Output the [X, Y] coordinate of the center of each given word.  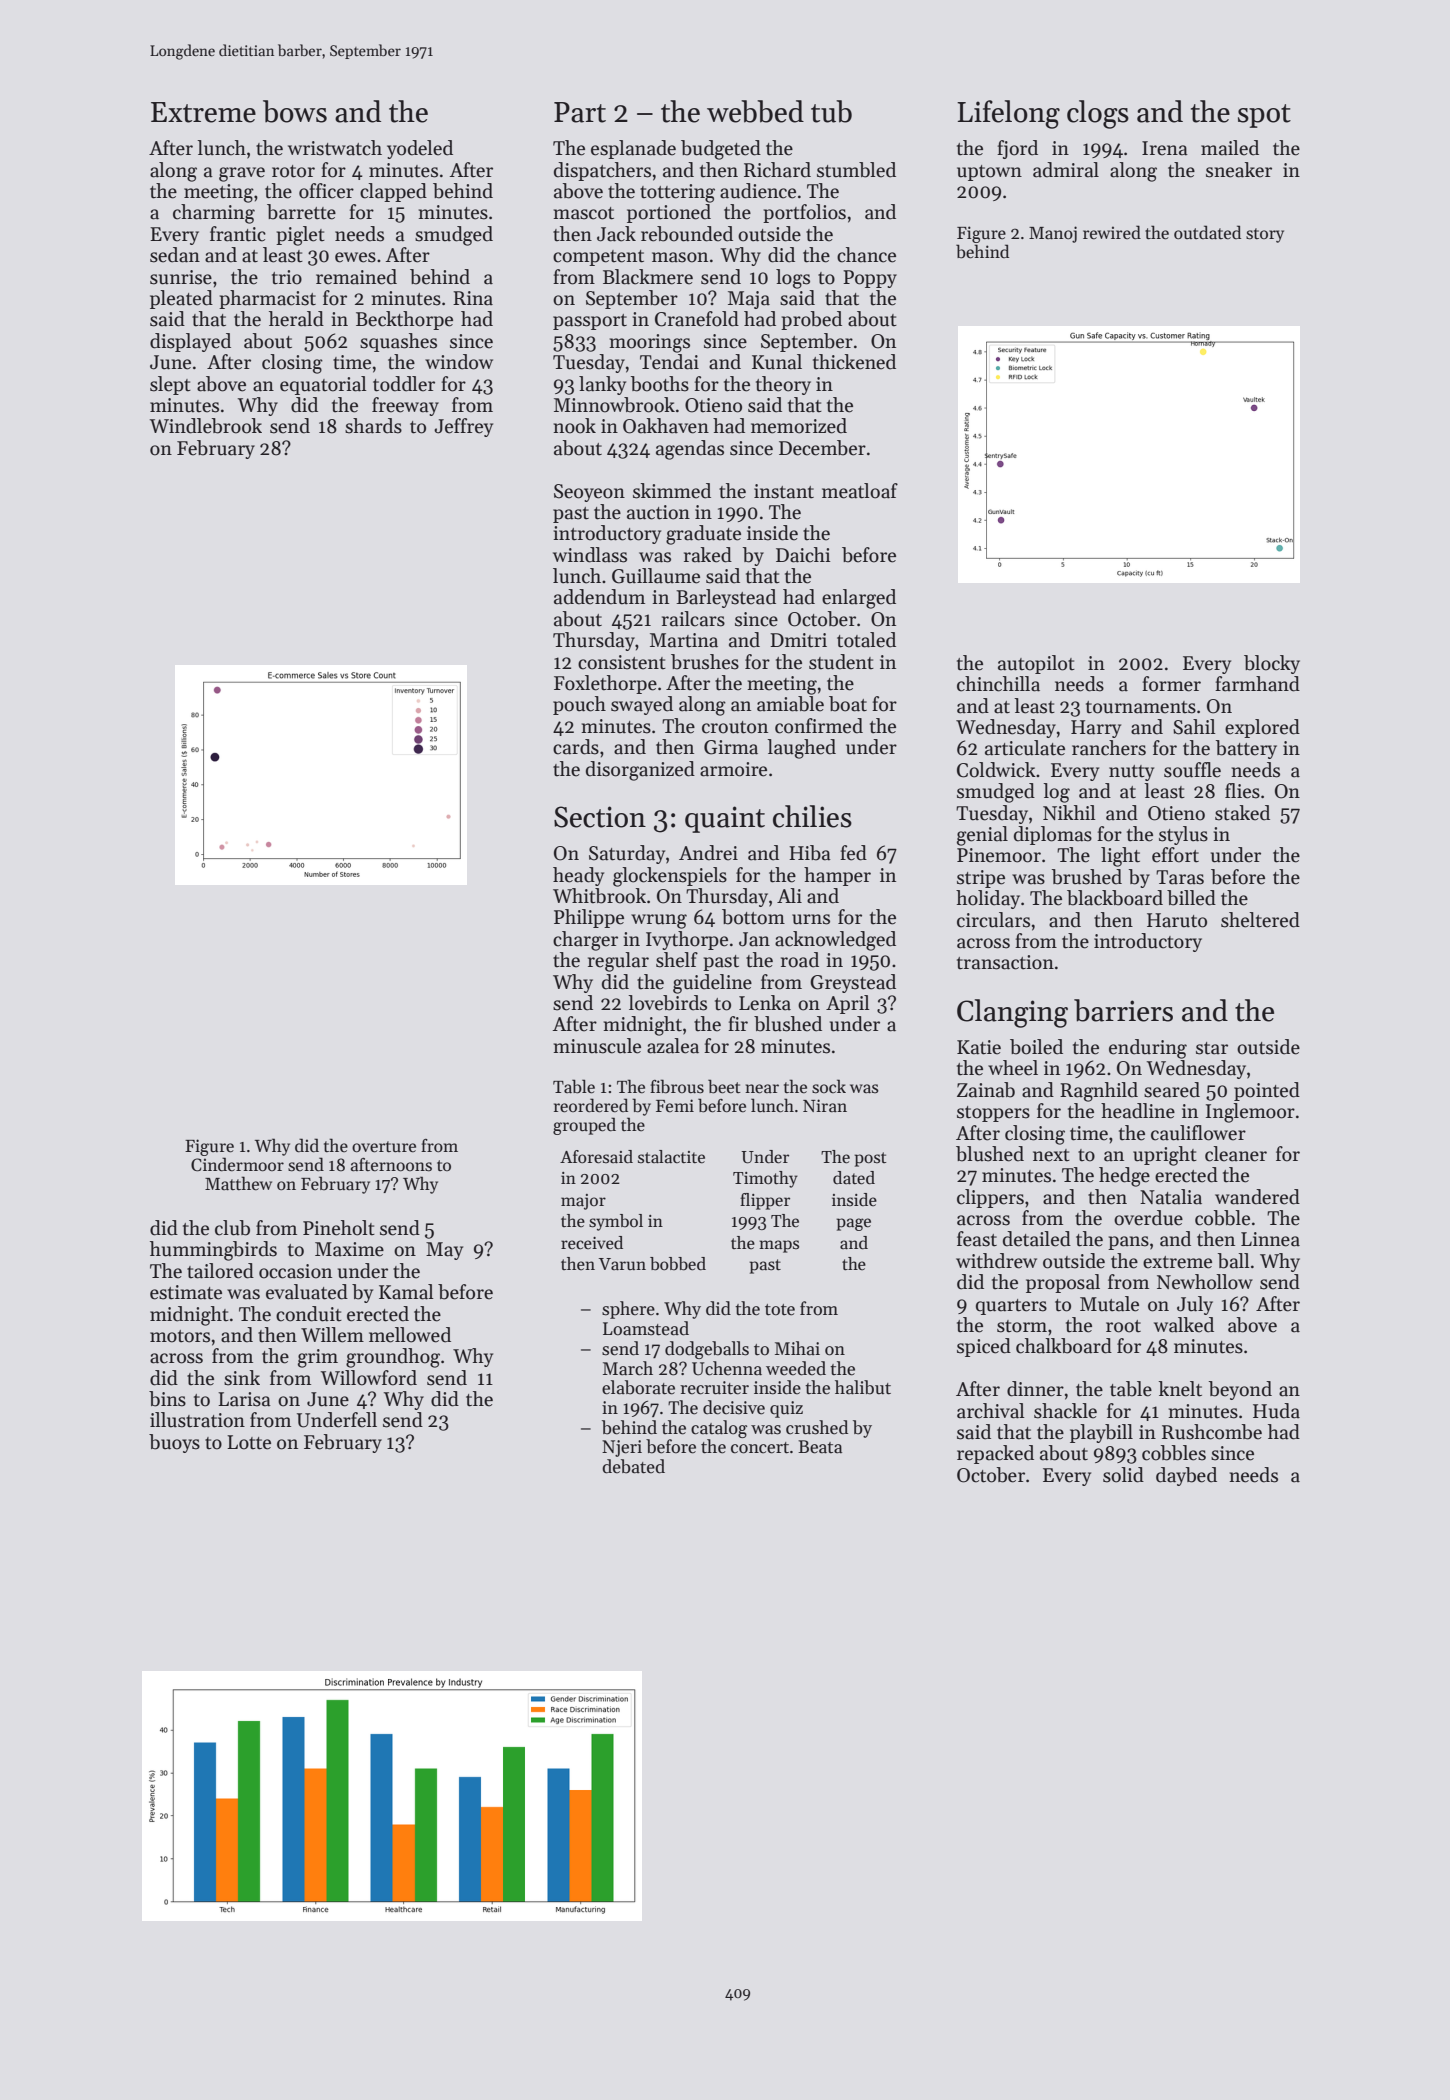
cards [576, 747]
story [1265, 235]
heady [578, 876]
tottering [677, 193]
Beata [820, 1447]
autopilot [1036, 664]
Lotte [249, 1442]
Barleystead [726, 598]
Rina [473, 298]
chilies [812, 816]
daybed [1186, 1476]
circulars [993, 920]
